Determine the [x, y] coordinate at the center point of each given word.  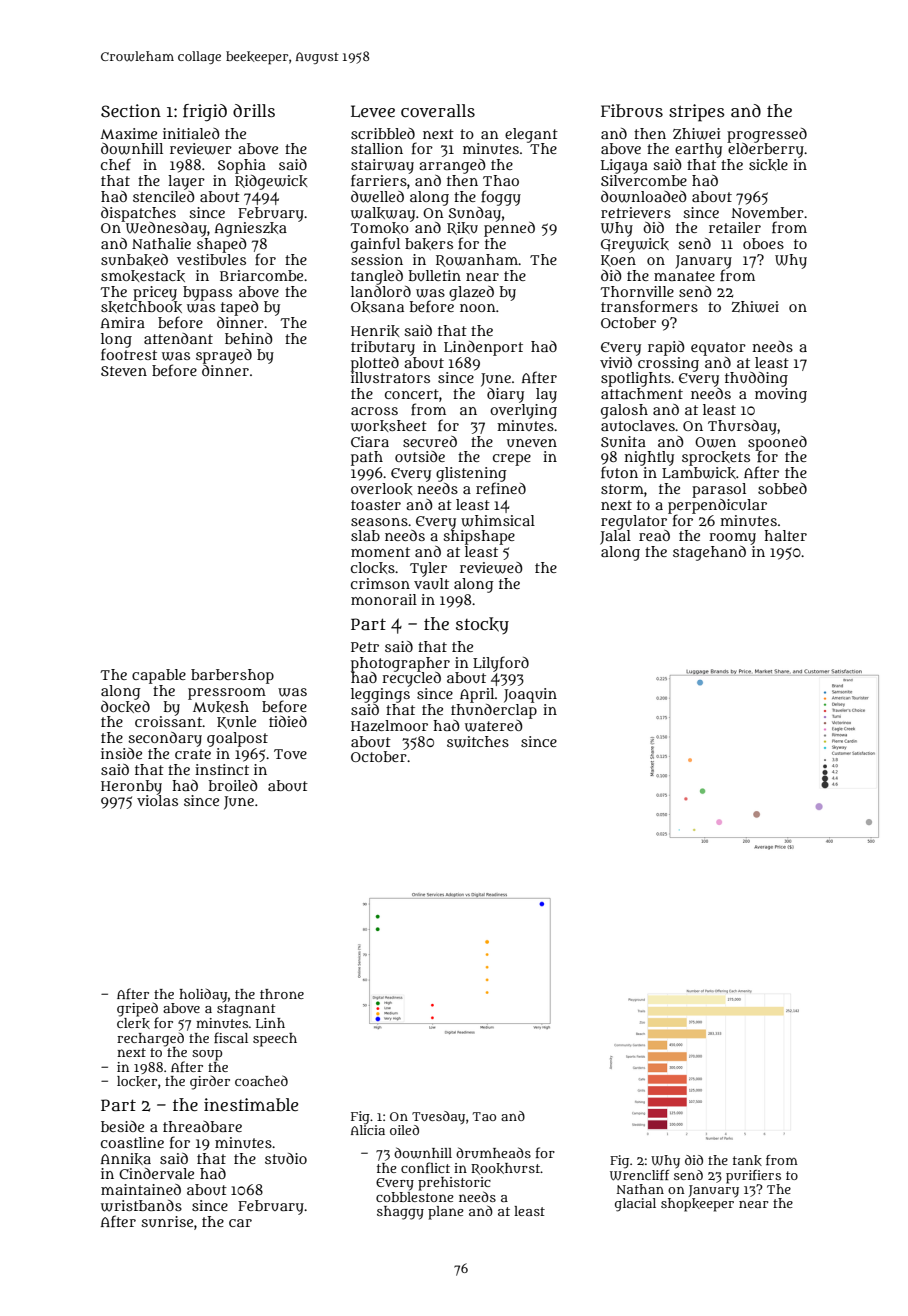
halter [785, 535]
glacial [635, 1205]
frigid [205, 113]
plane [446, 1213]
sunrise [167, 1221]
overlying [523, 411]
